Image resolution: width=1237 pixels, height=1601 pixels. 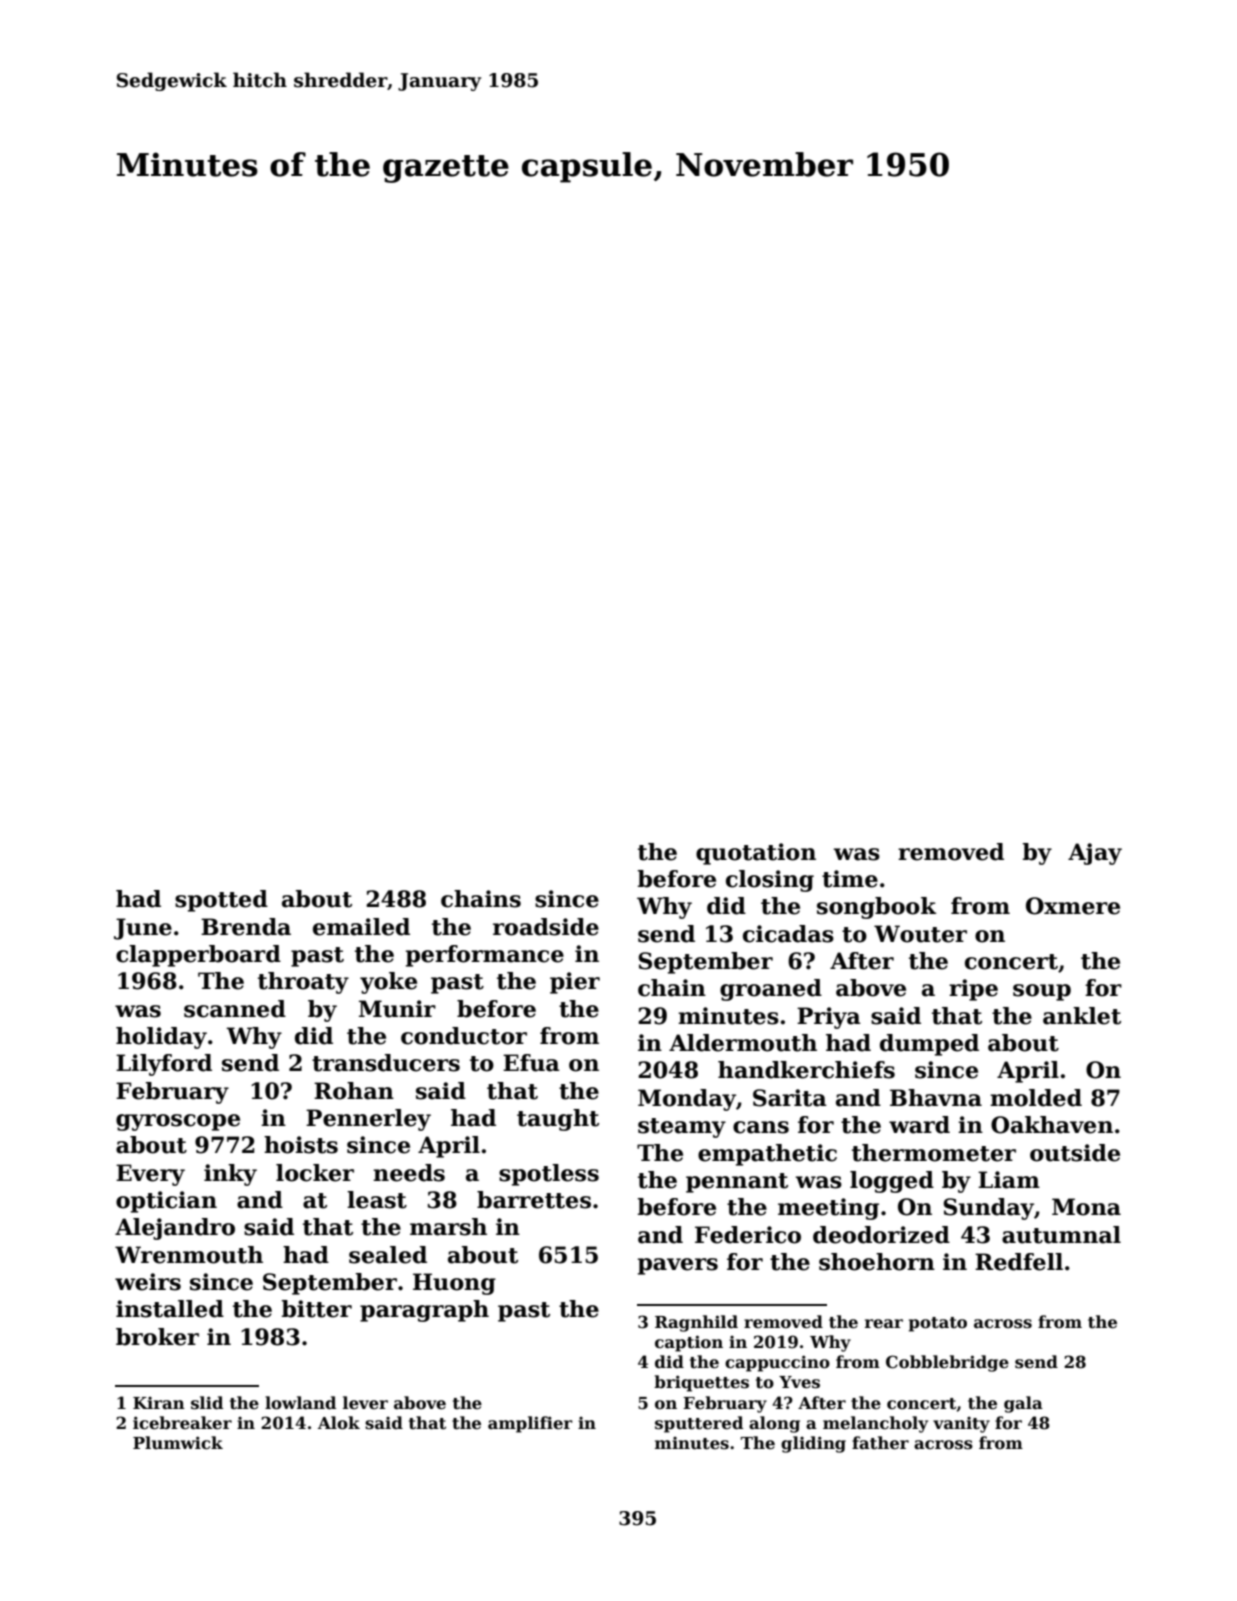 I want to click on molded, so click(x=1036, y=1098).
